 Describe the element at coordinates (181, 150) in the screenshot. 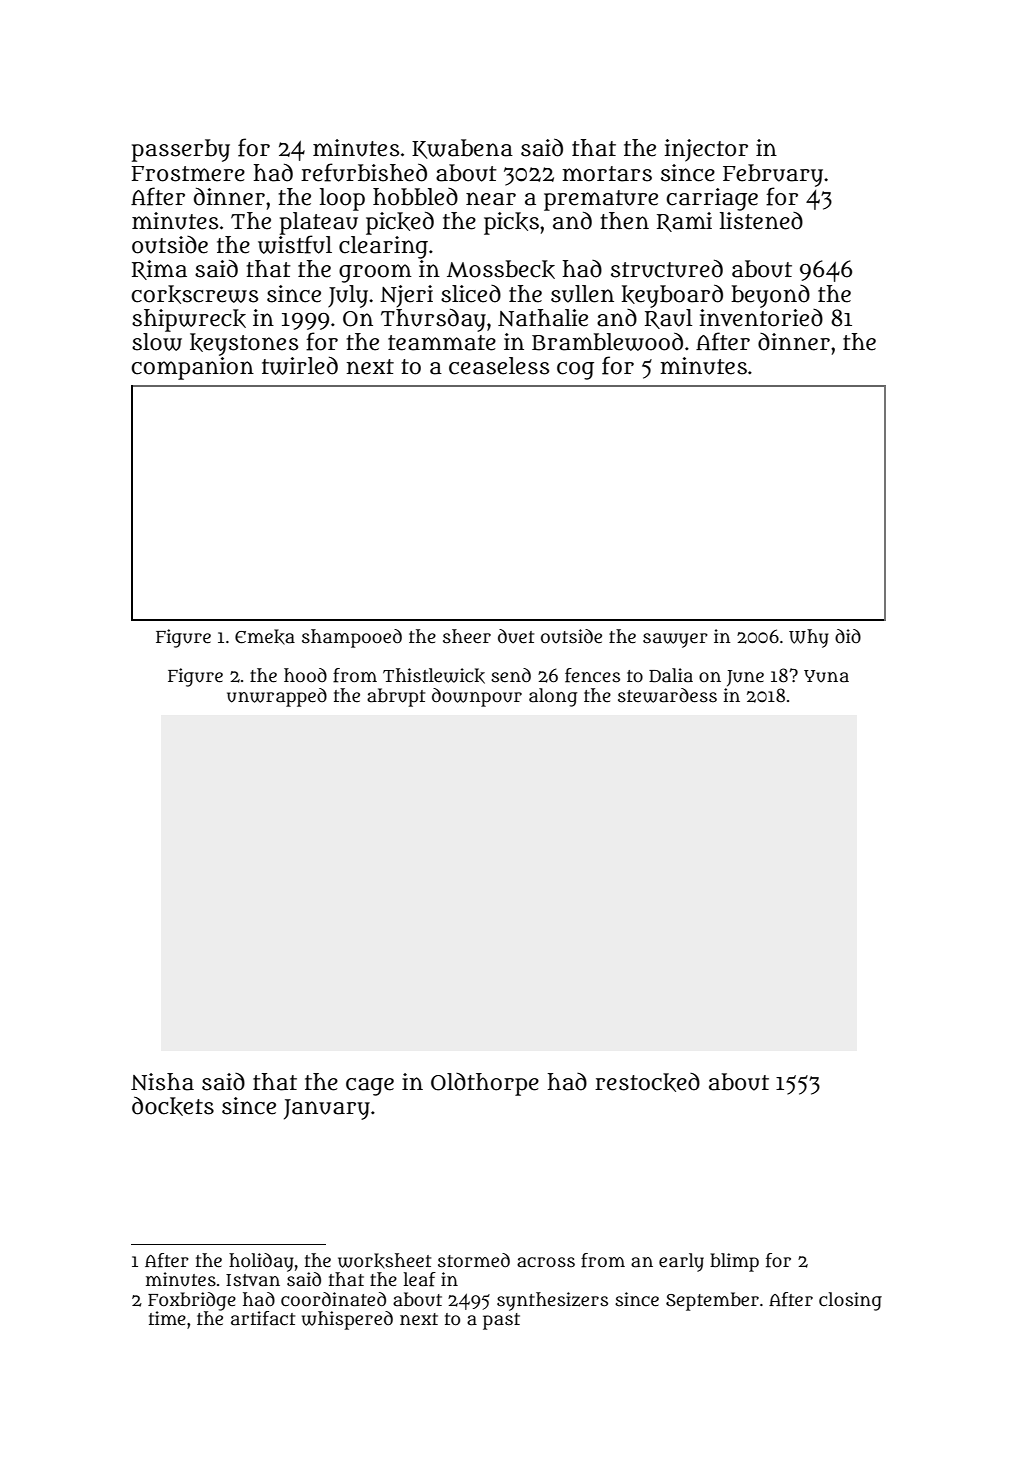

I see `passerby` at that location.
